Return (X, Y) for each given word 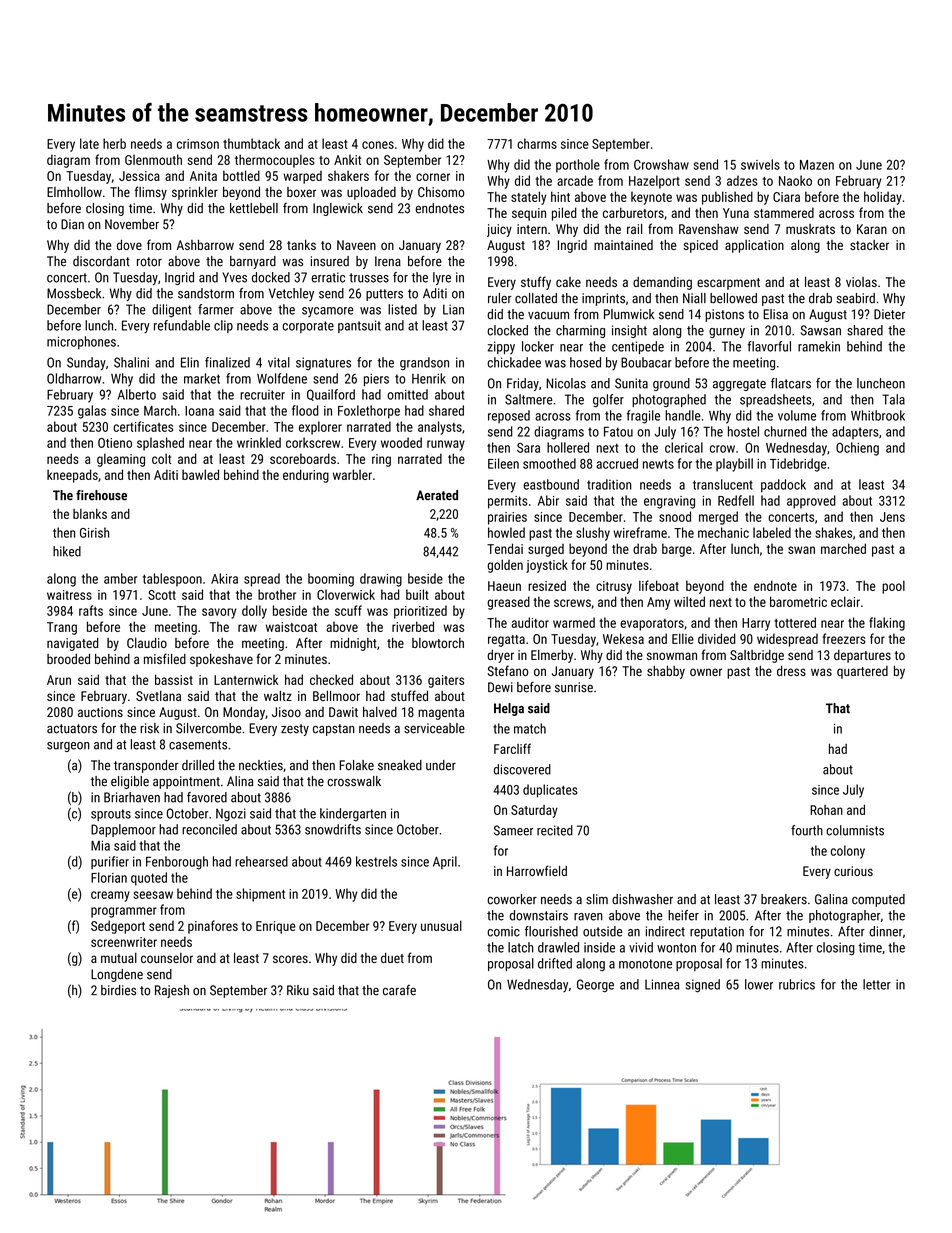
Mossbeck (74, 293)
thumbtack (251, 143)
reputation (717, 932)
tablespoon (172, 580)
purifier (110, 862)
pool (893, 587)
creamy (110, 896)
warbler (352, 474)
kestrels (376, 861)
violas (861, 282)
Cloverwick (346, 594)
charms (537, 143)
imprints (603, 299)
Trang (62, 628)
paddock (783, 486)
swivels (760, 164)
